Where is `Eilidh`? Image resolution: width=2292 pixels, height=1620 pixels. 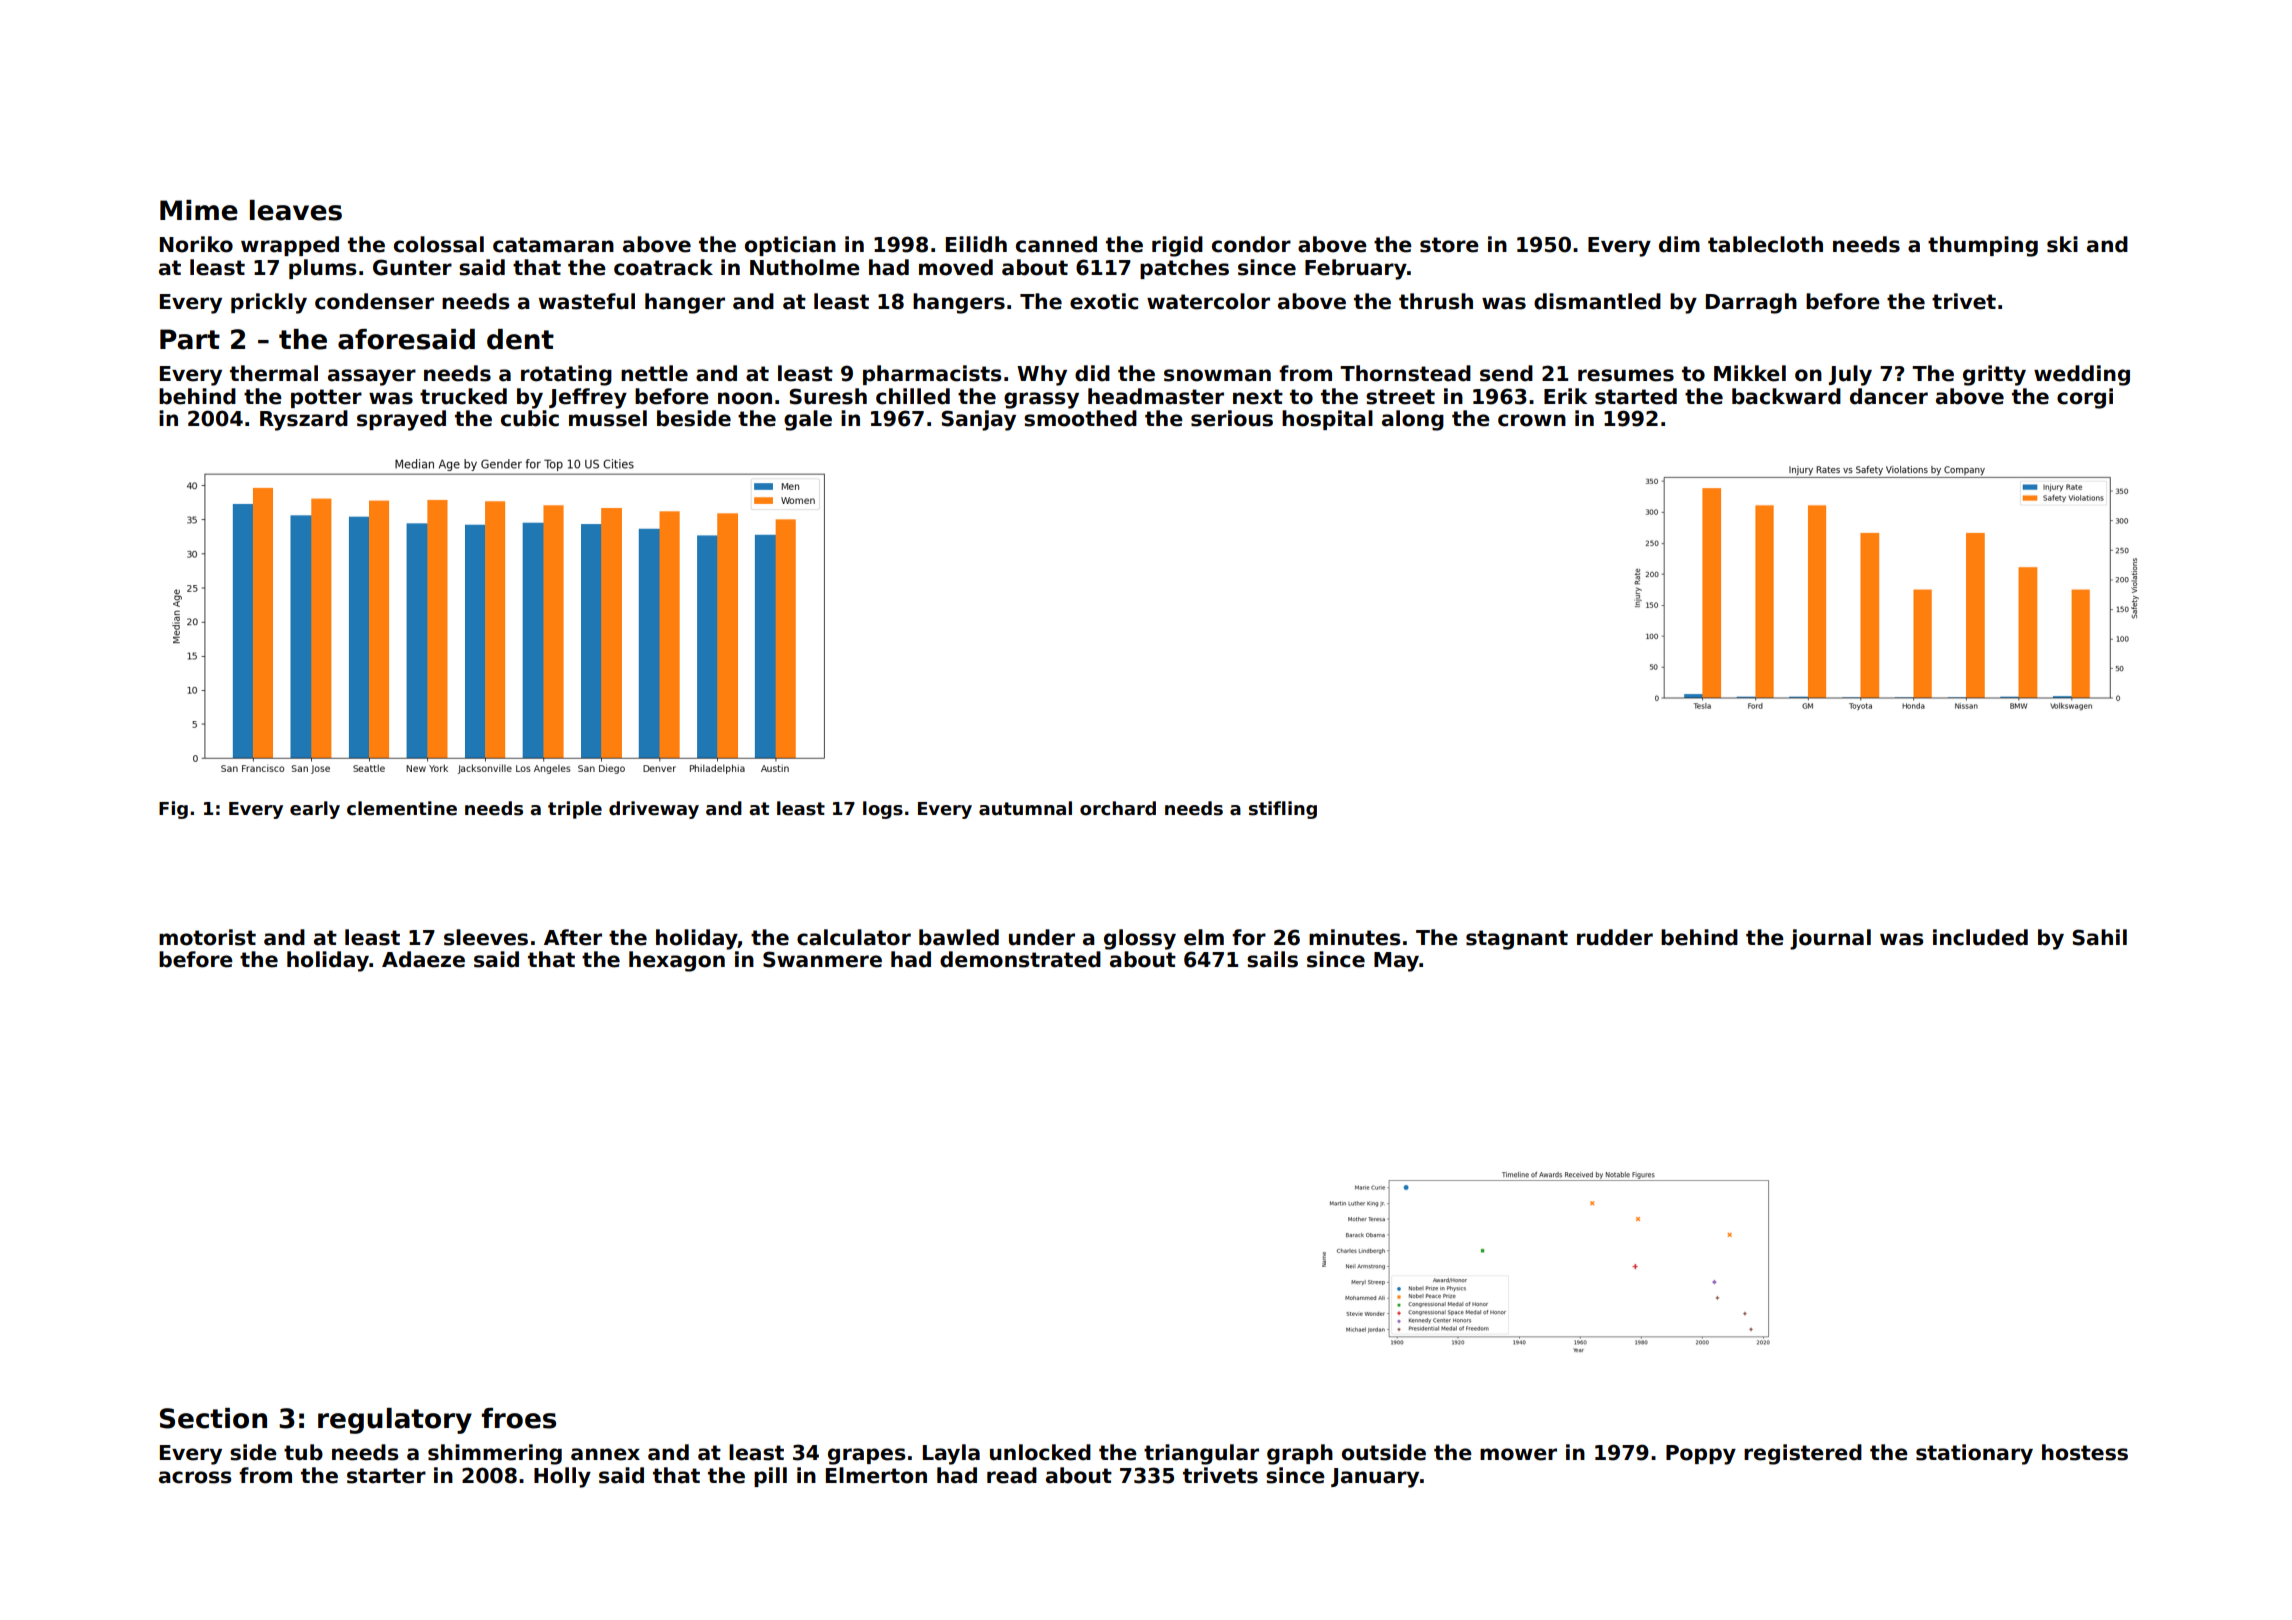 Eilidh is located at coordinates (976, 244).
